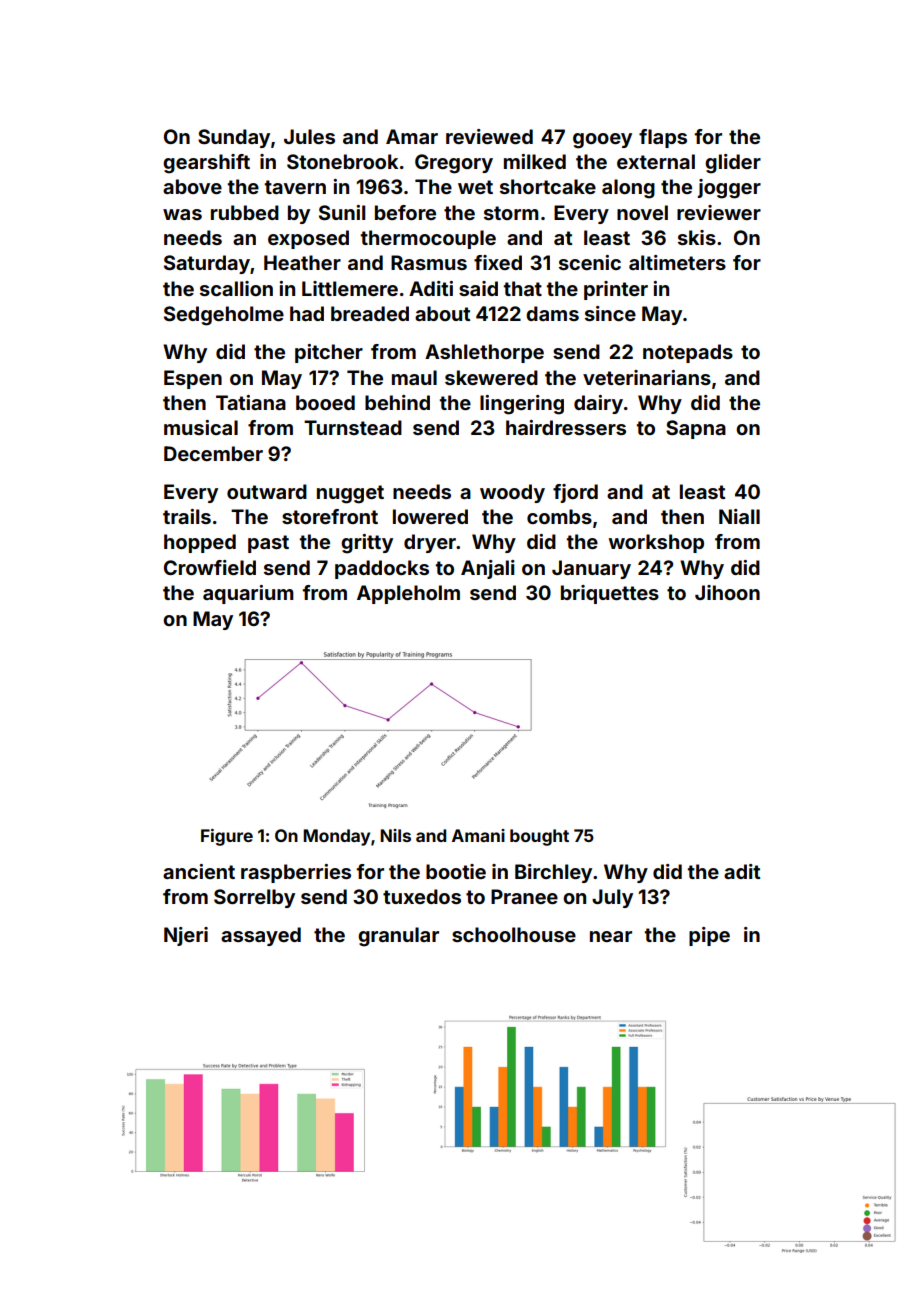 The image size is (924, 1311). Describe the element at coordinates (727, 592) in the screenshot. I see `Jihoon` at that location.
